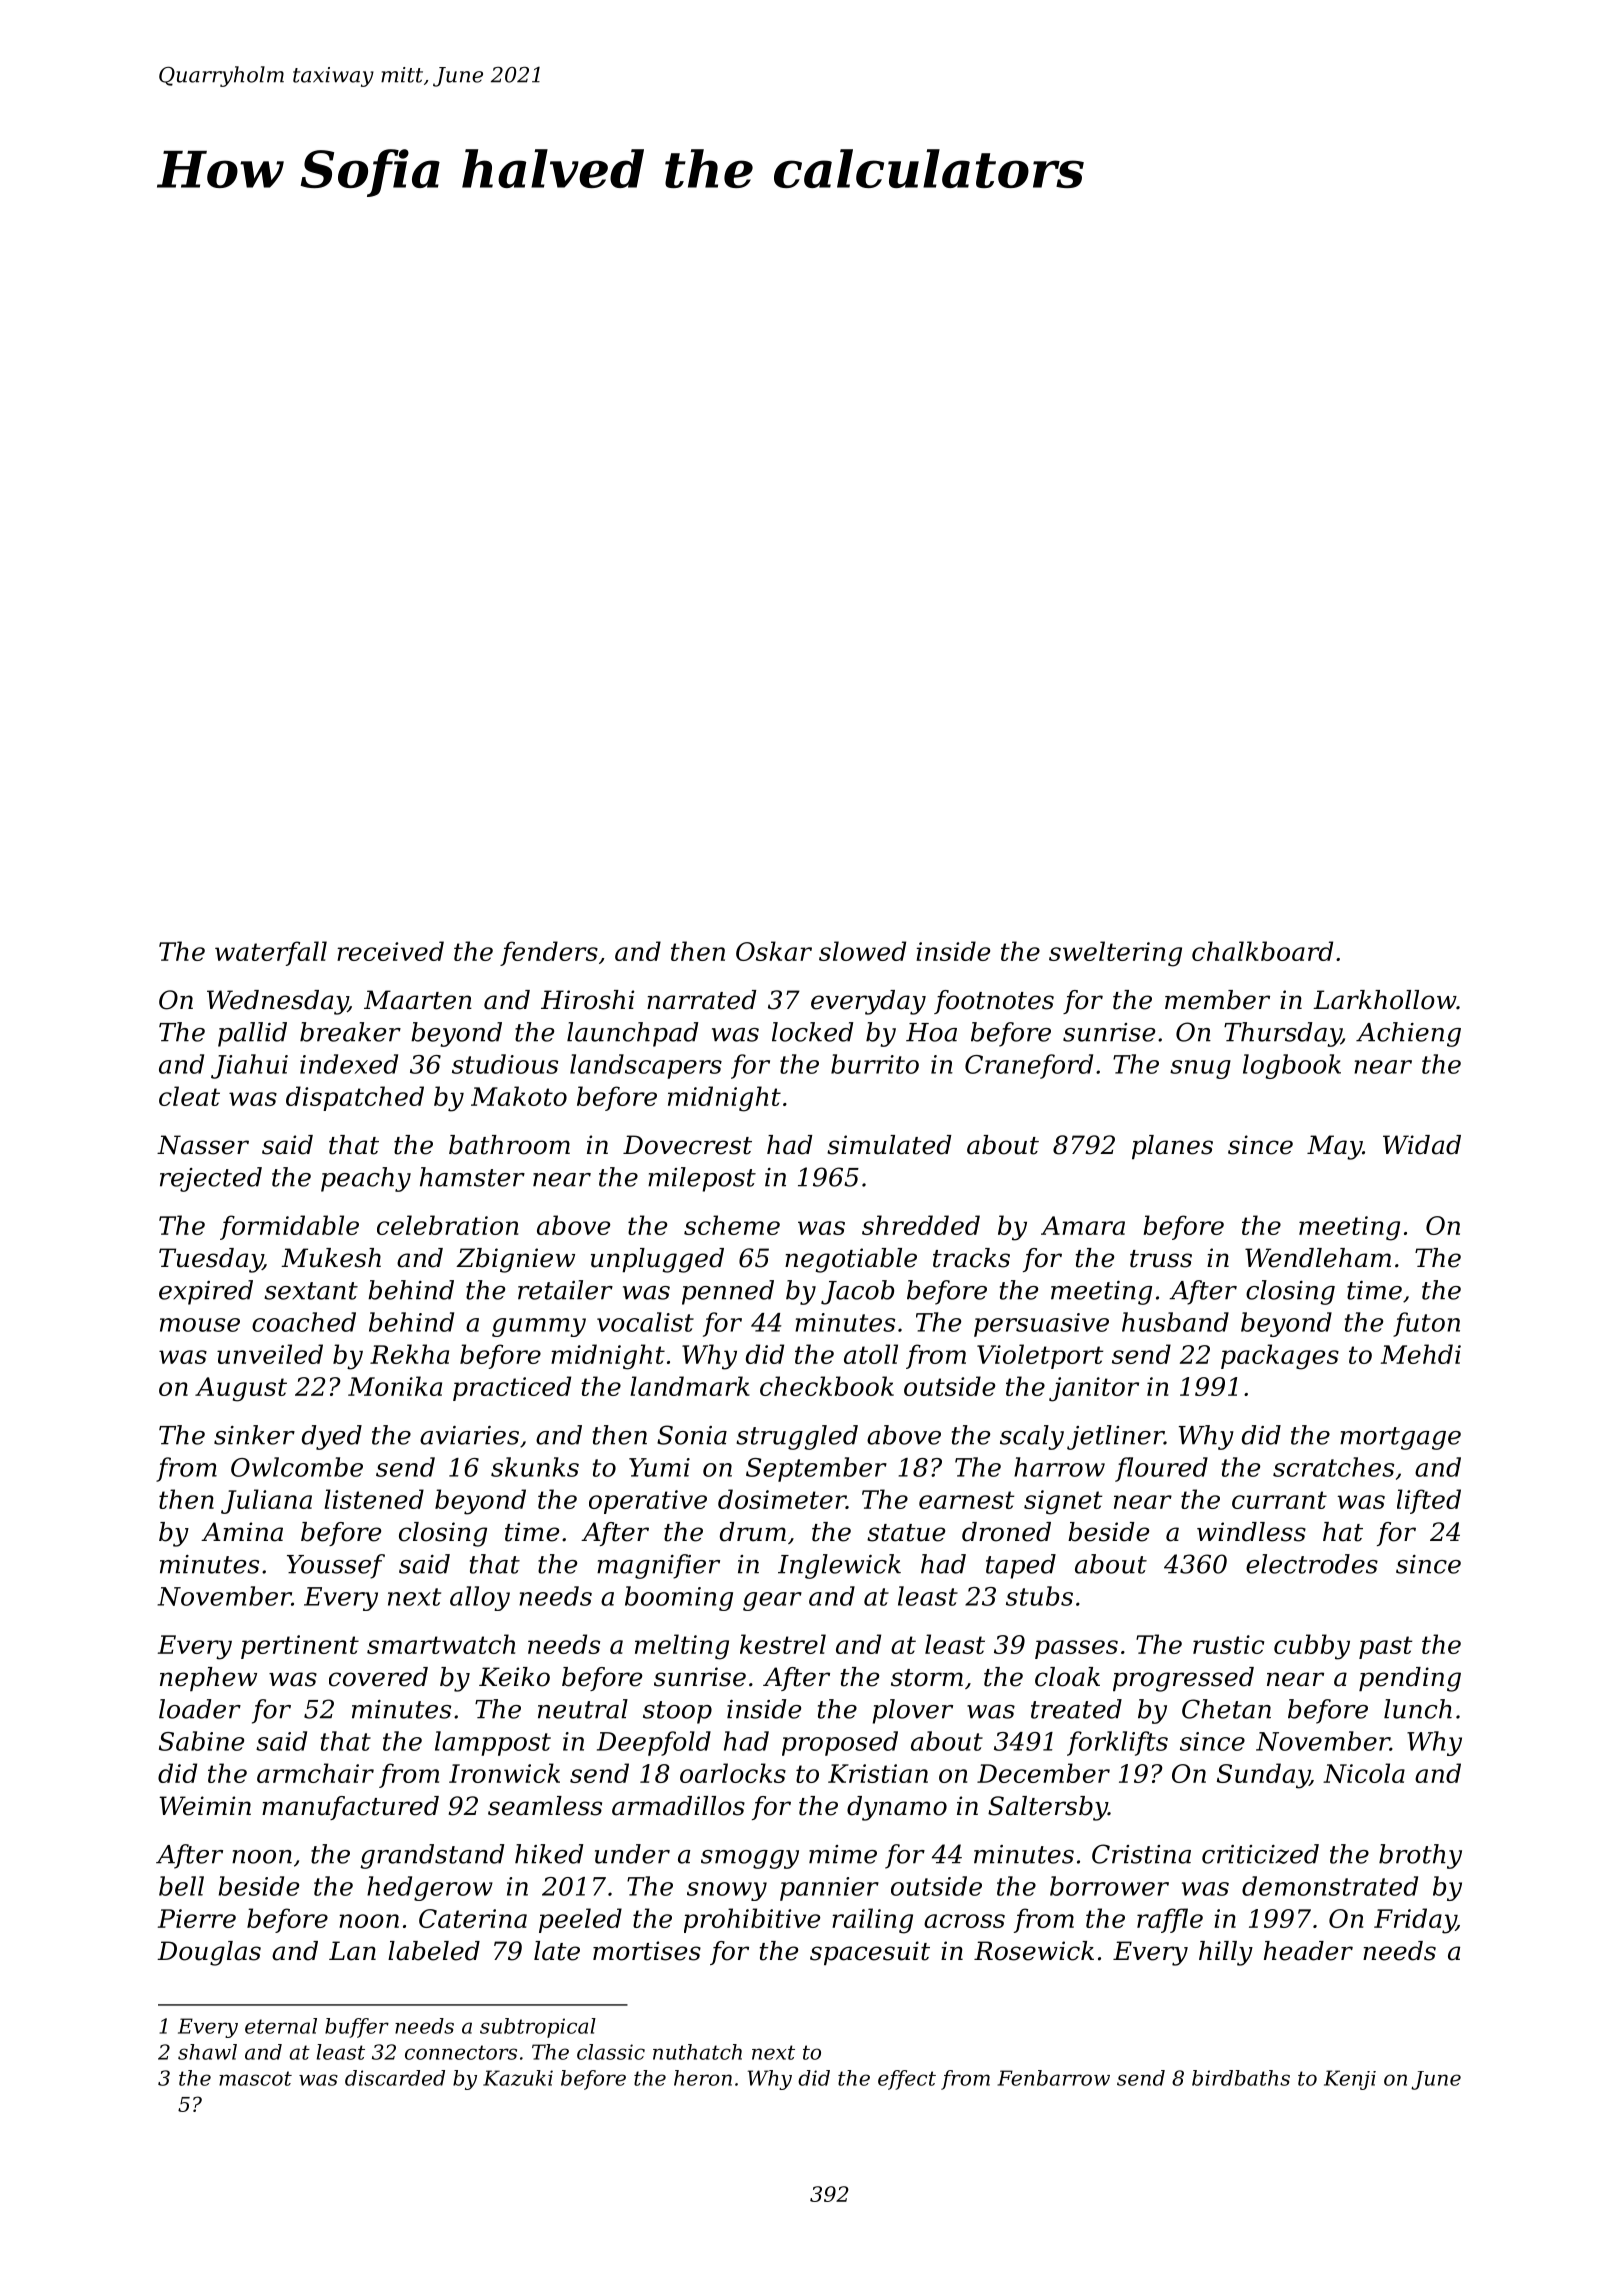 The height and width of the screenshot is (2292, 1620). Describe the element at coordinates (255, 2078) in the screenshot. I see `mascot` at that location.
